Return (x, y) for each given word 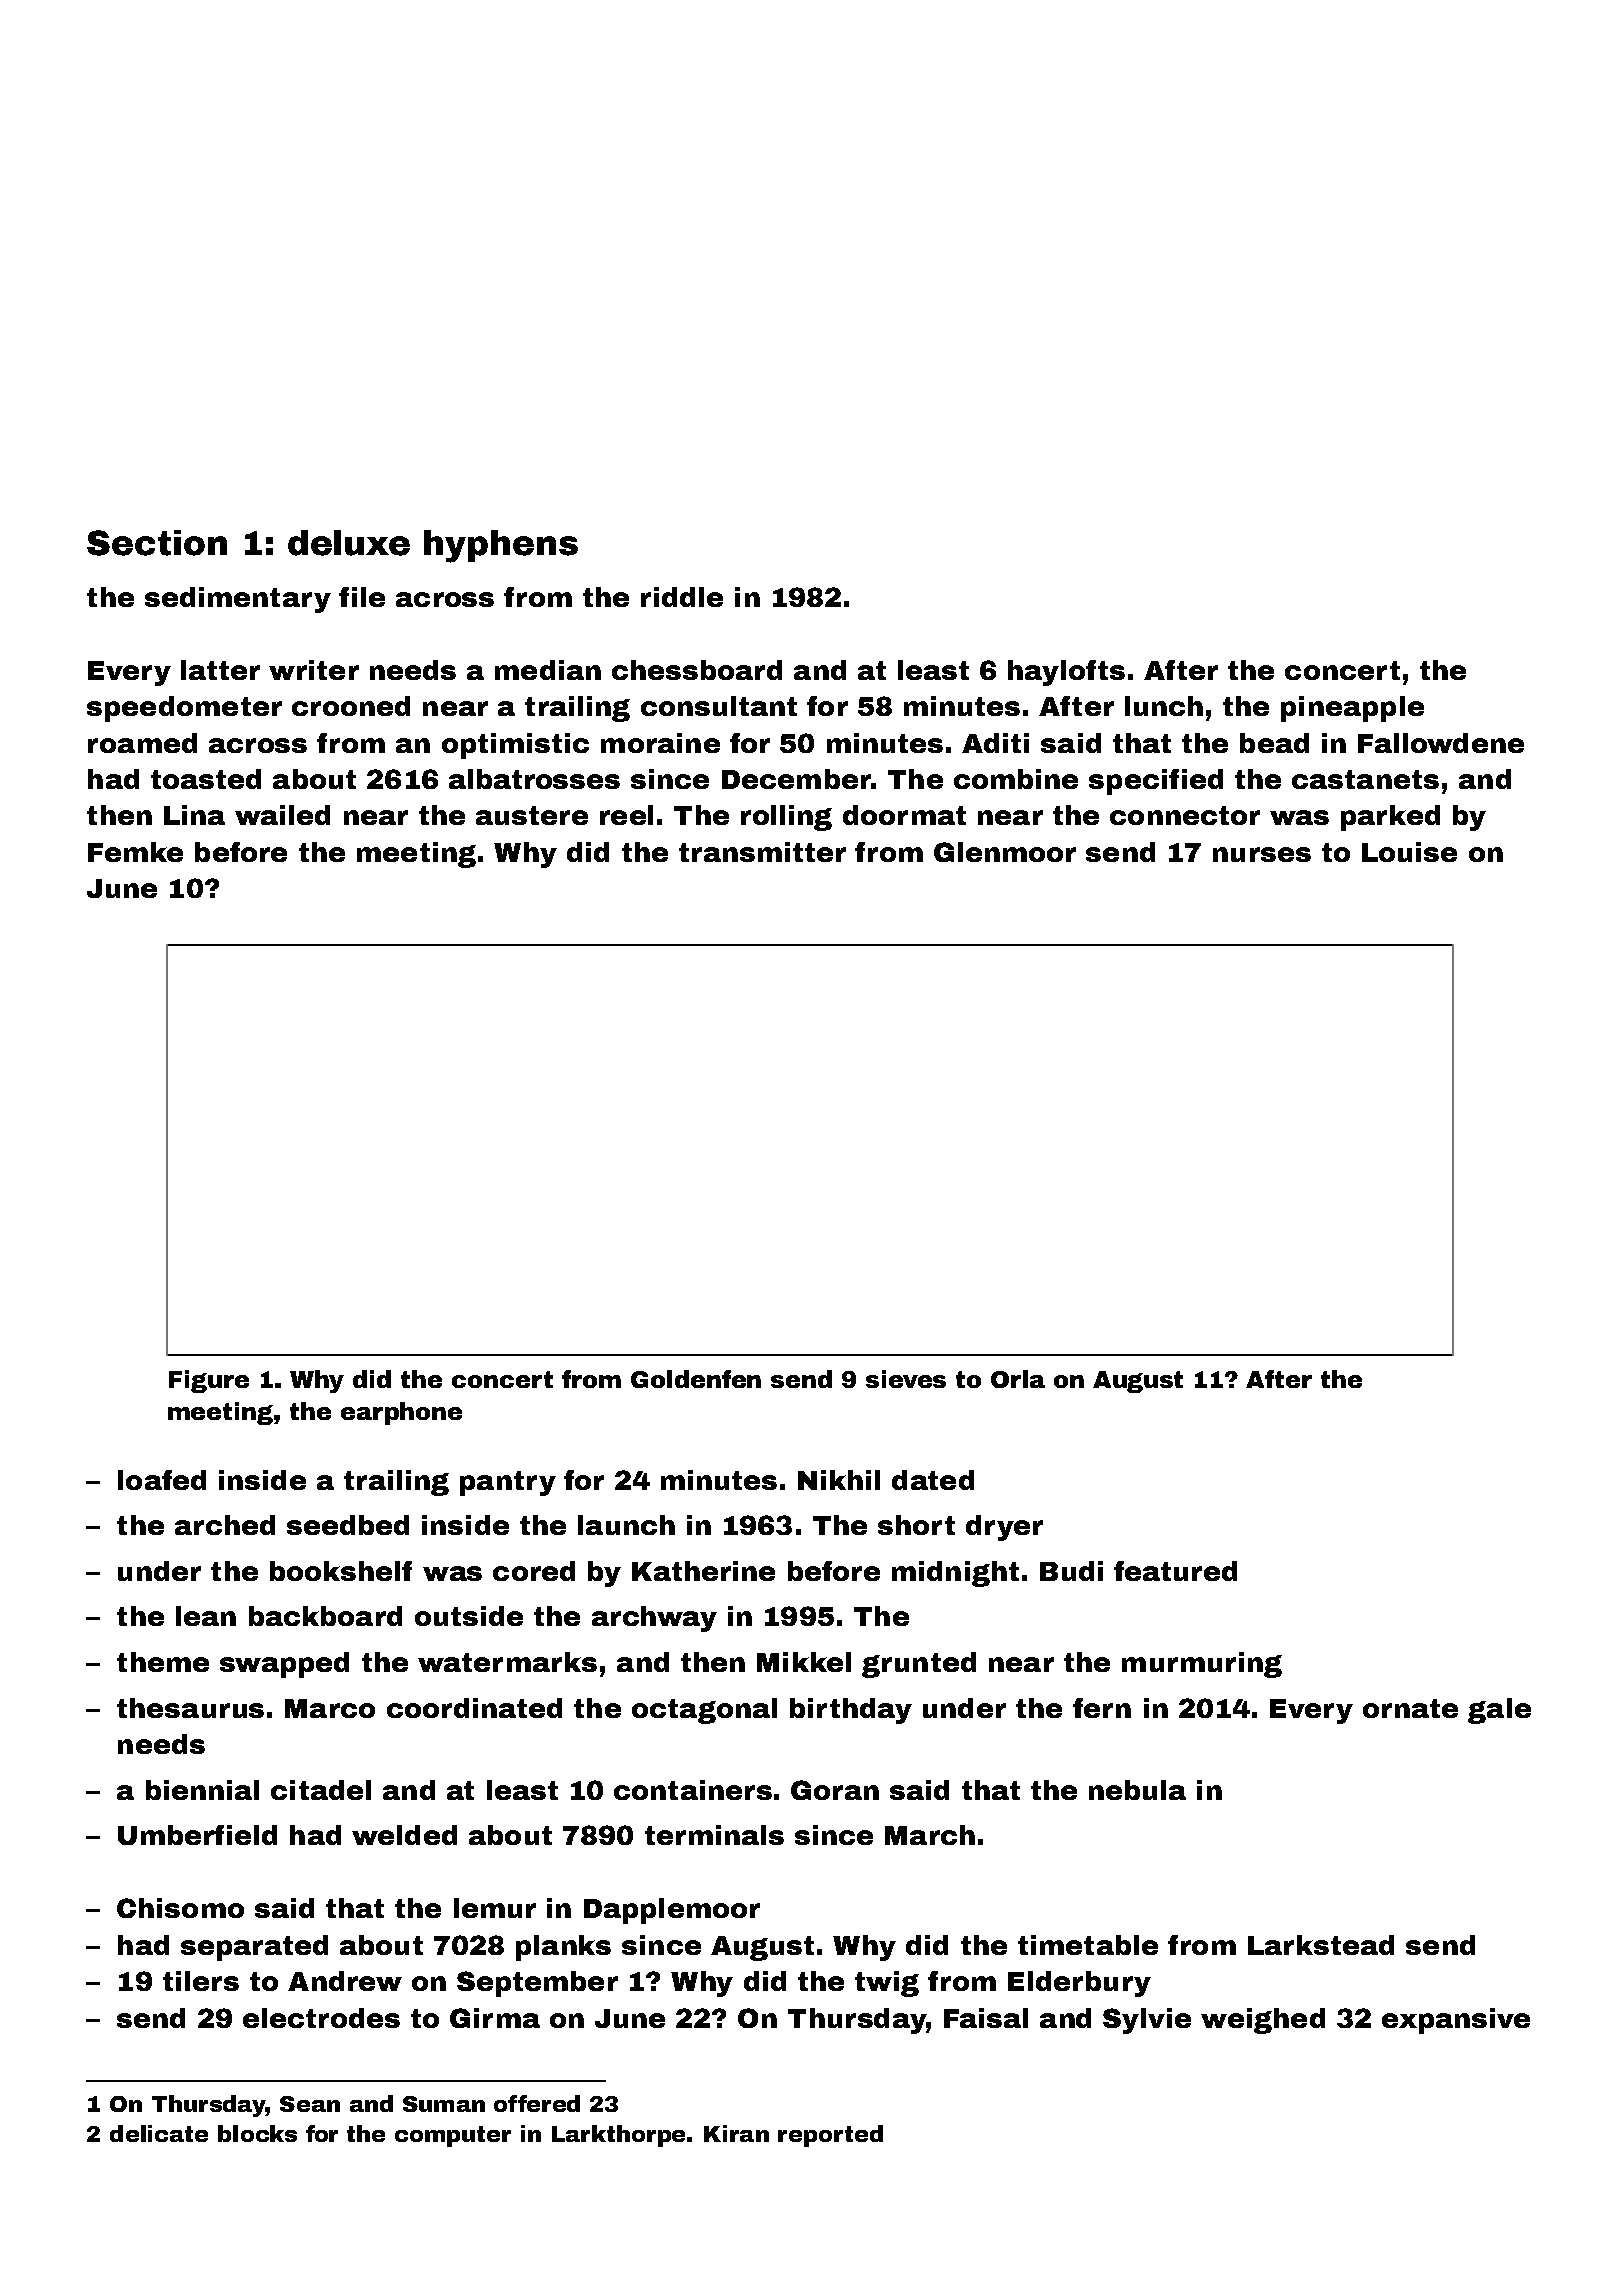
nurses (1262, 854)
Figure (209, 1381)
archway (654, 1619)
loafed (162, 1480)
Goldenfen (696, 1379)
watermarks (507, 1662)
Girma (495, 2018)
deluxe (349, 543)
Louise (1409, 852)
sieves (906, 1379)
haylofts (1066, 673)
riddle (682, 597)
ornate (1410, 1708)
